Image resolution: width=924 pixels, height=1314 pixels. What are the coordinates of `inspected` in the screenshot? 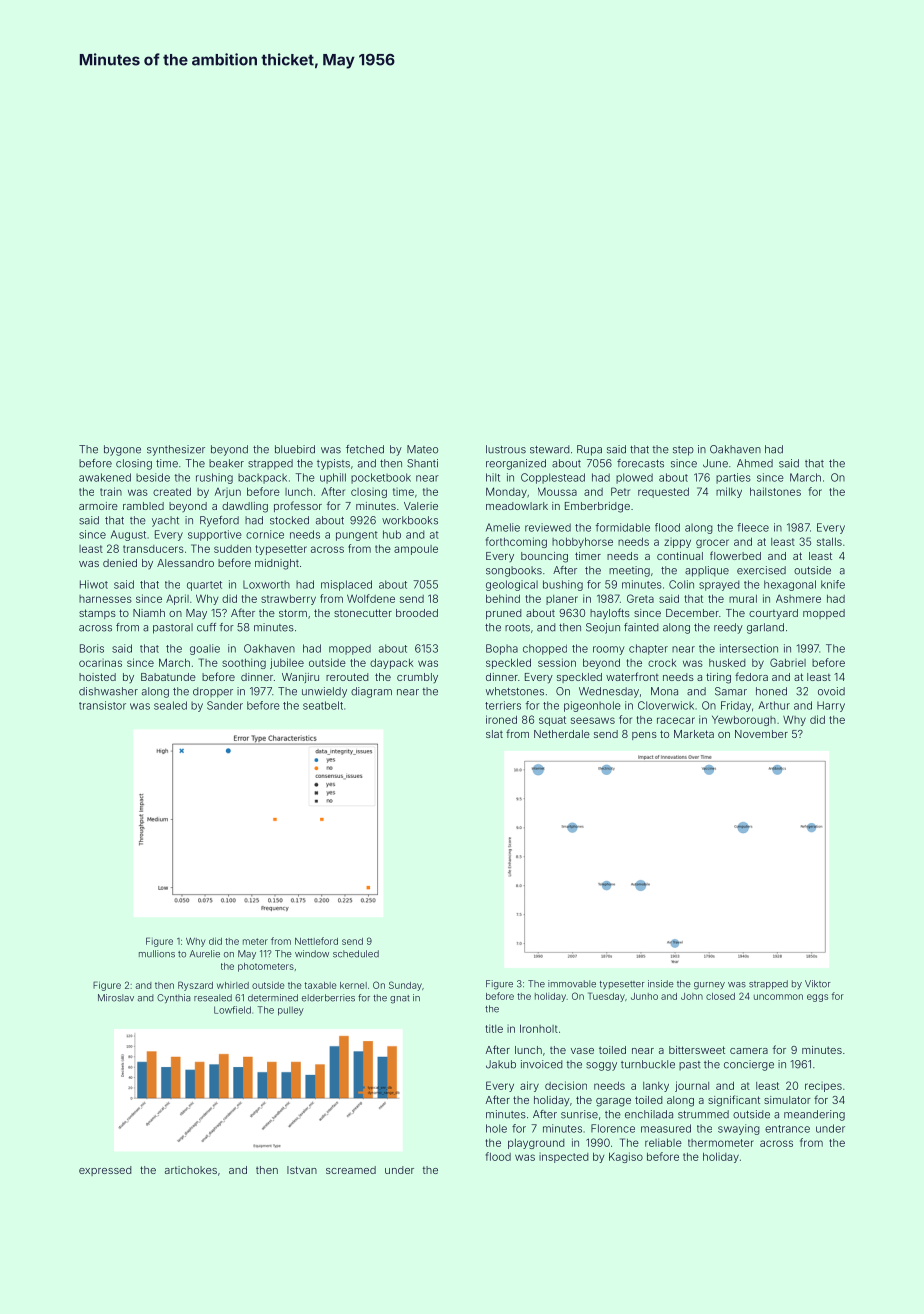 It's located at (564, 1158).
